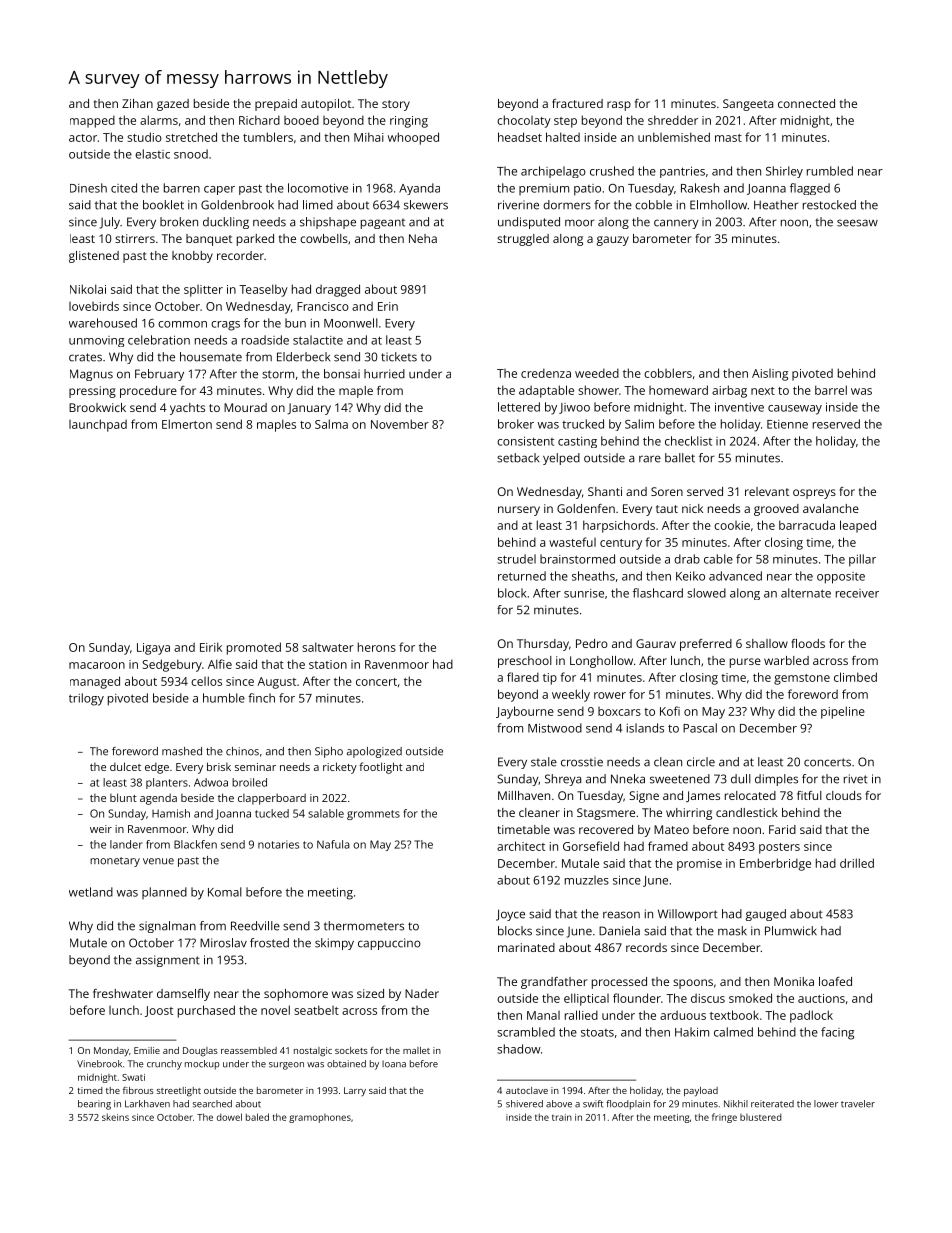 The width and height of the document is (952, 1233). I want to click on herons, so click(377, 647).
